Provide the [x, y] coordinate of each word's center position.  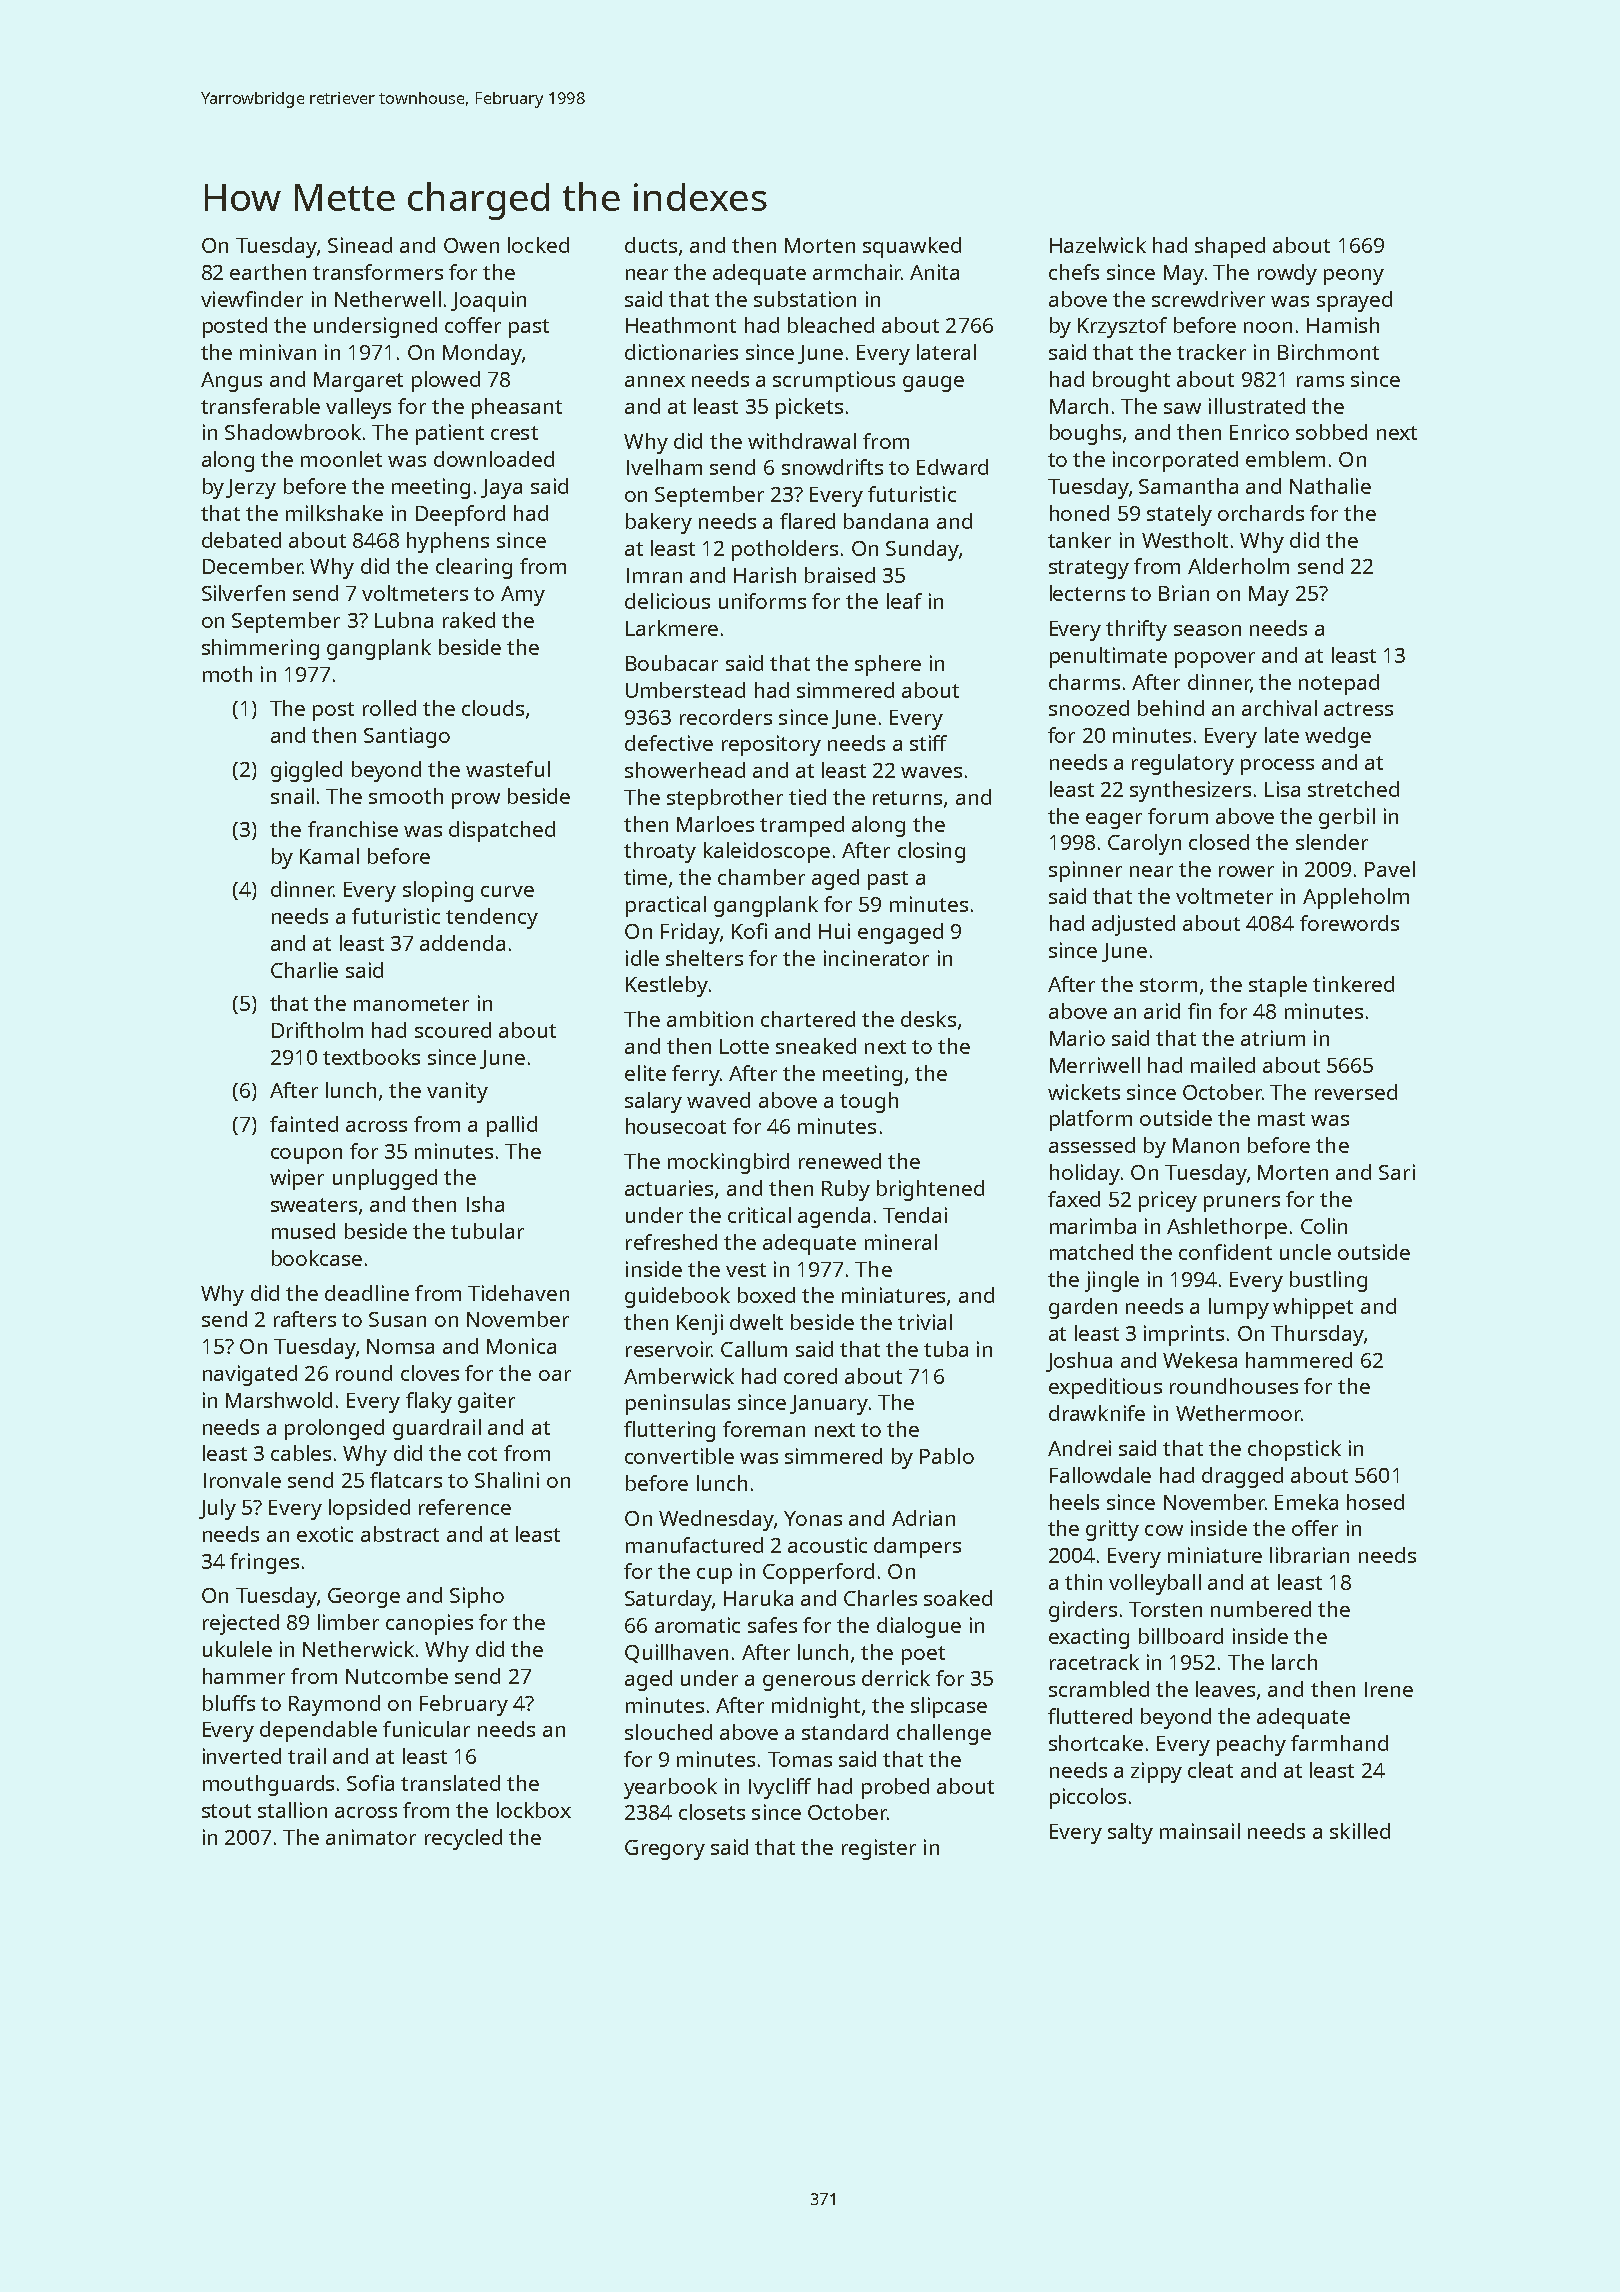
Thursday [1317, 1335]
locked [538, 245]
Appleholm [1356, 898]
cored [810, 1376]
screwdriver [1208, 299]
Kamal [329, 856]
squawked [912, 247]
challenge [944, 1734]
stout [226, 1811]
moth [227, 674]
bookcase [317, 1258]
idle [642, 958]
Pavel [1390, 869]
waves [931, 772]
